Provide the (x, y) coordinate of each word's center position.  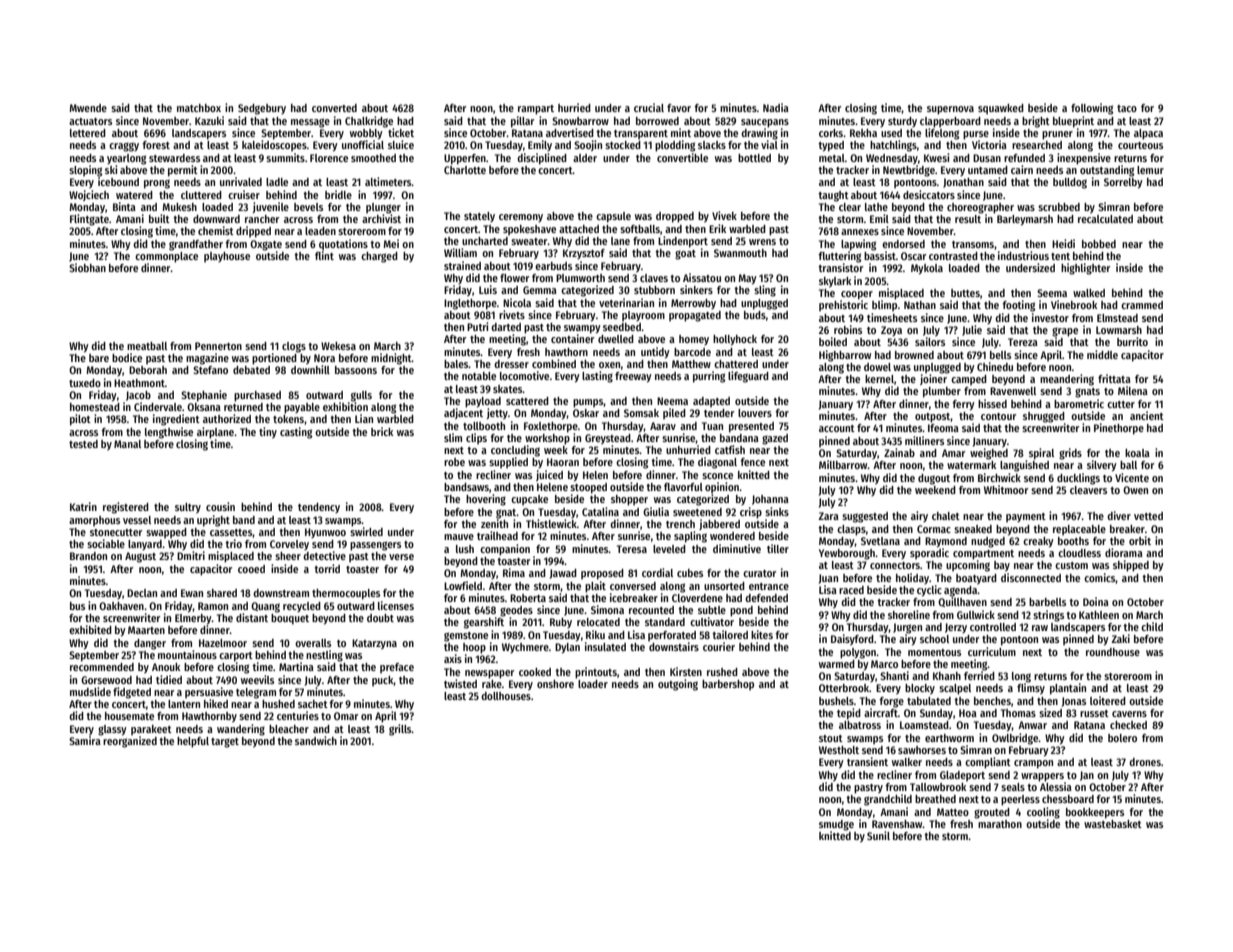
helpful (193, 742)
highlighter (1085, 269)
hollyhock (735, 340)
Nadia (776, 107)
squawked (1001, 109)
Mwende (88, 108)
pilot (80, 420)
